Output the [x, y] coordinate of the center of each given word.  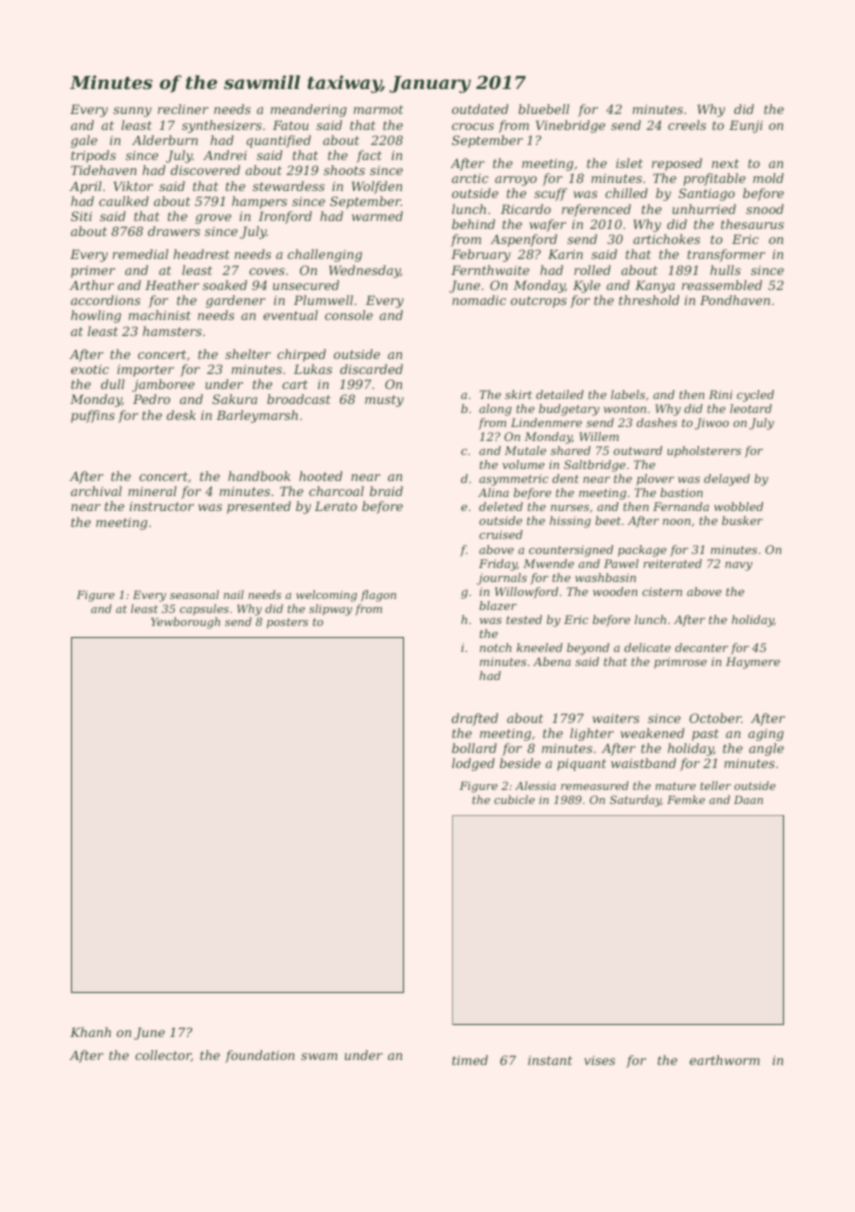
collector [163, 1056]
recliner [183, 109]
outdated [480, 109]
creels [687, 125]
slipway [330, 610]
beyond [588, 649]
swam [319, 1056]
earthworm [725, 1060]
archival [96, 491]
